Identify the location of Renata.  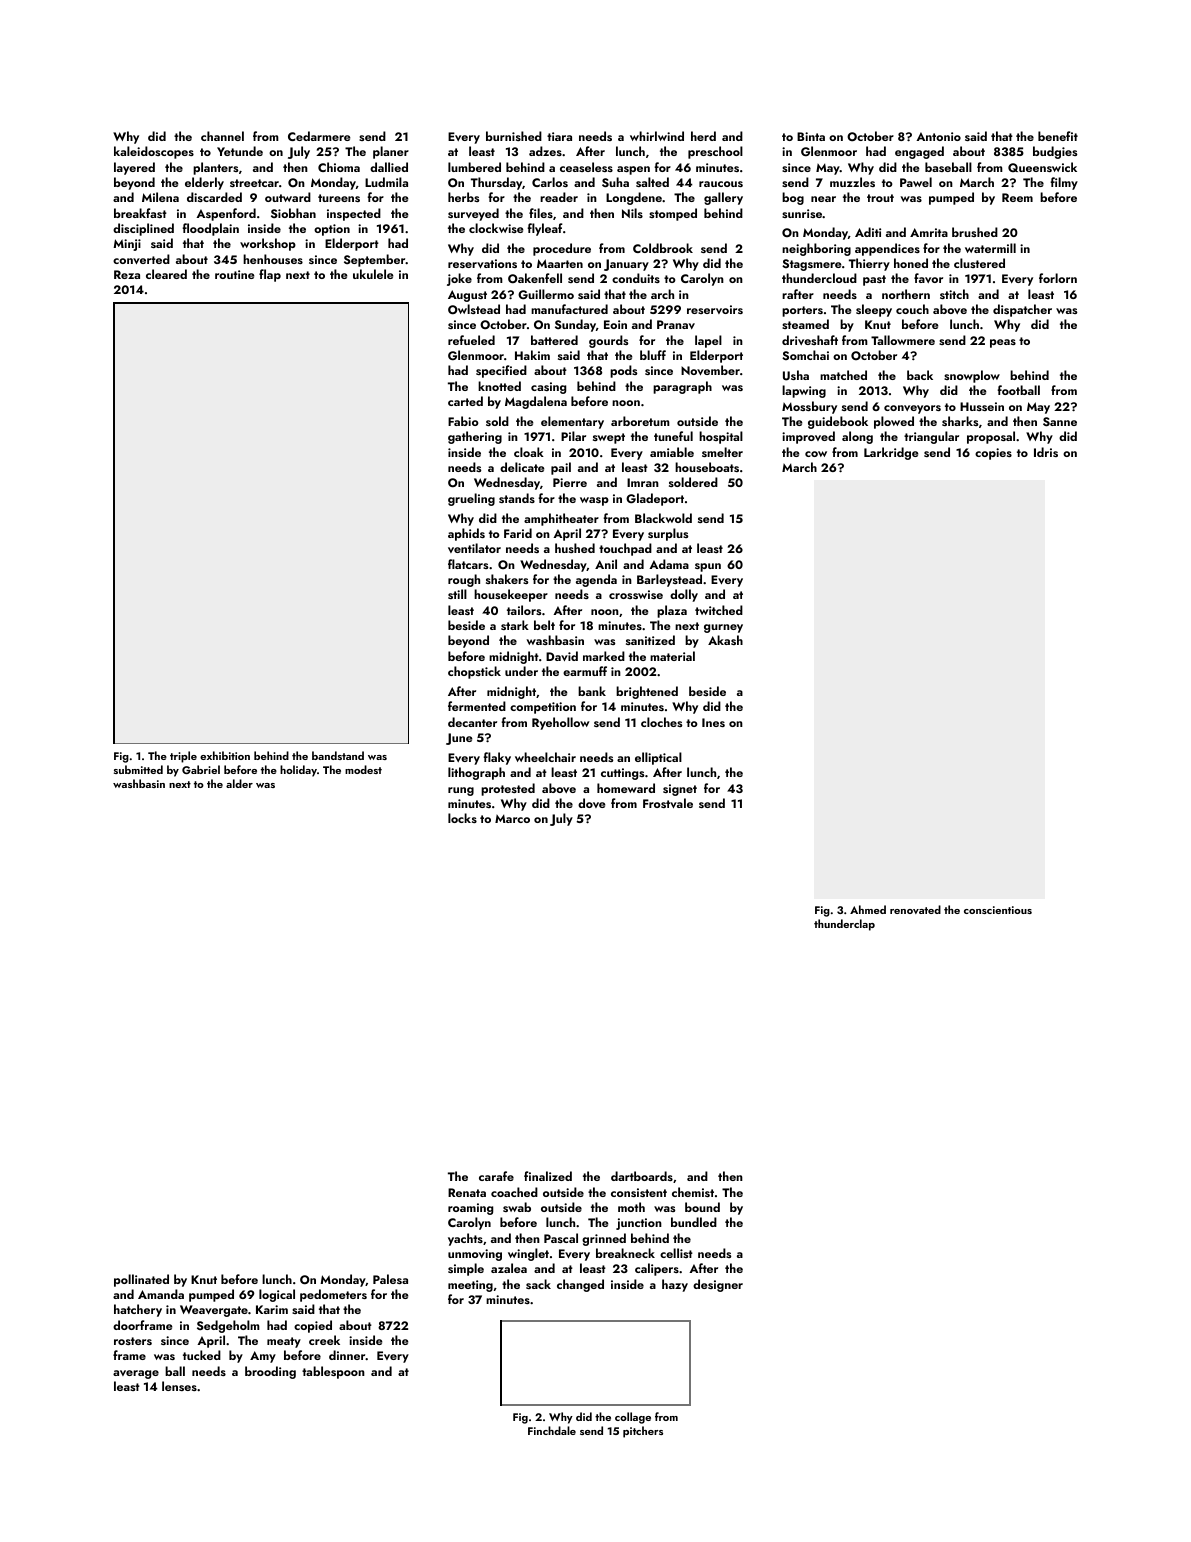
(467, 1192).
